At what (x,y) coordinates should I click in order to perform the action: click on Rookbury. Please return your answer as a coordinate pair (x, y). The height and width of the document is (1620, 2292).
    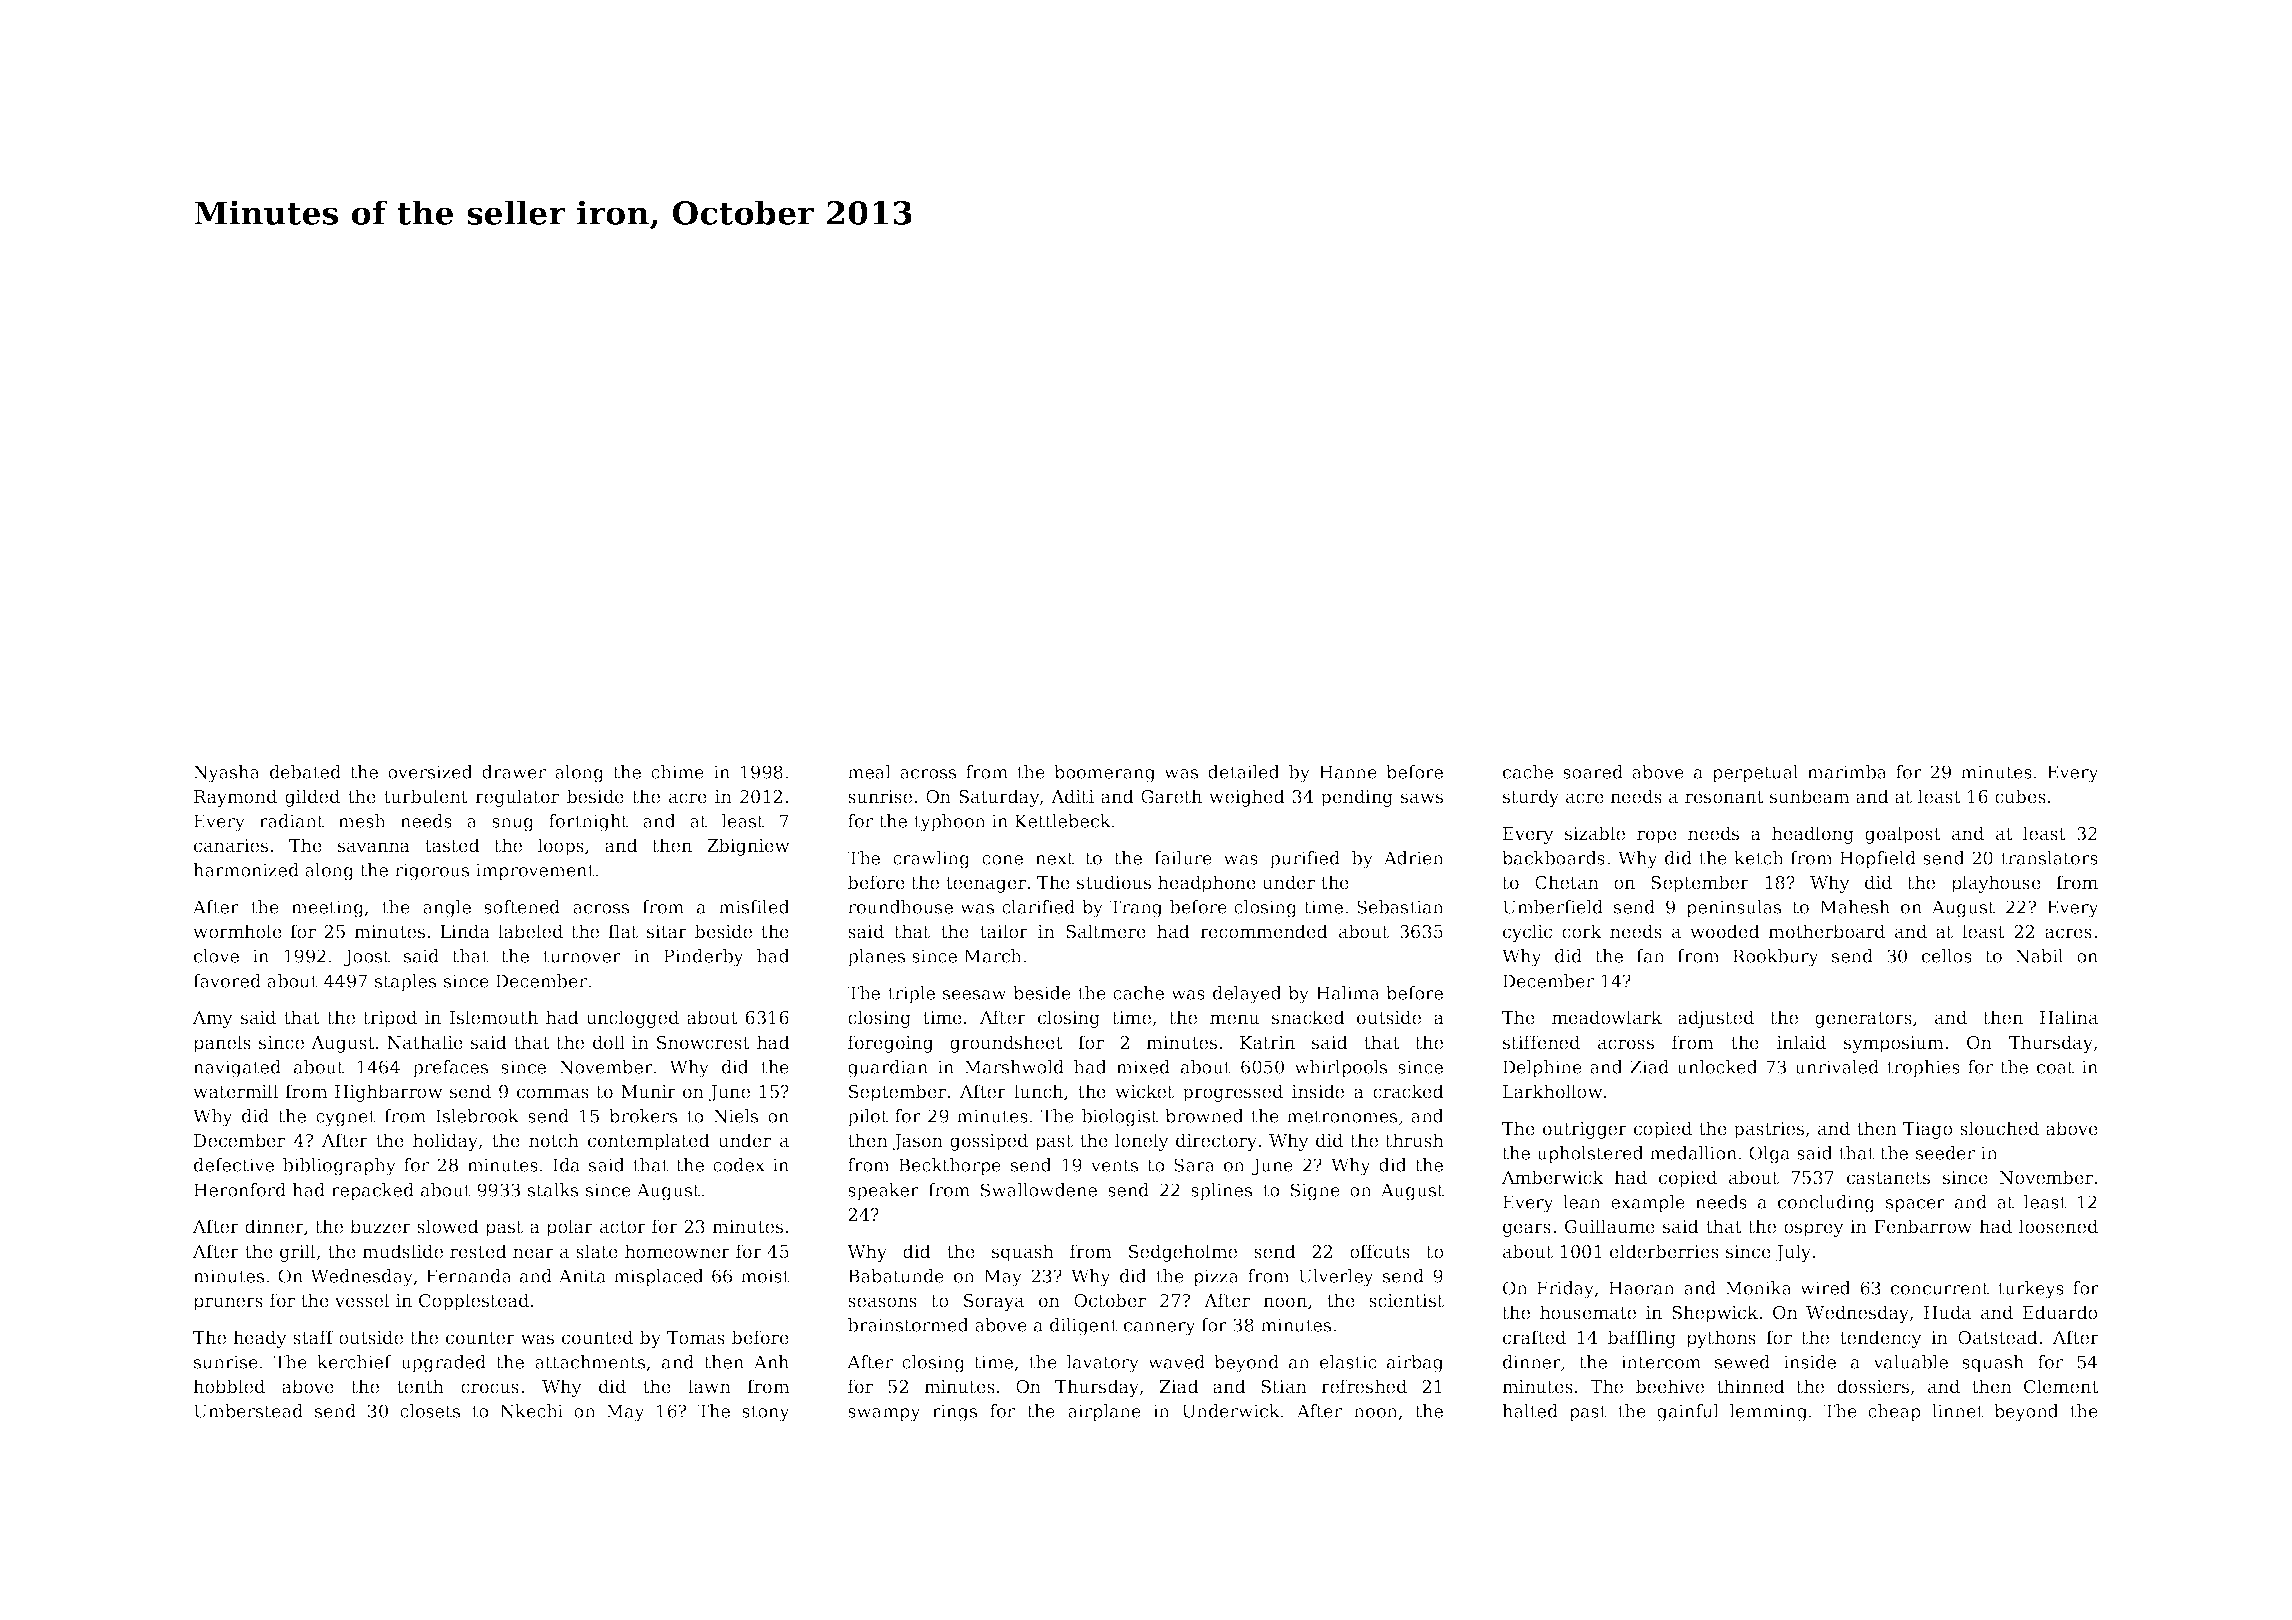
    Looking at the image, I should click on (1776, 958).
